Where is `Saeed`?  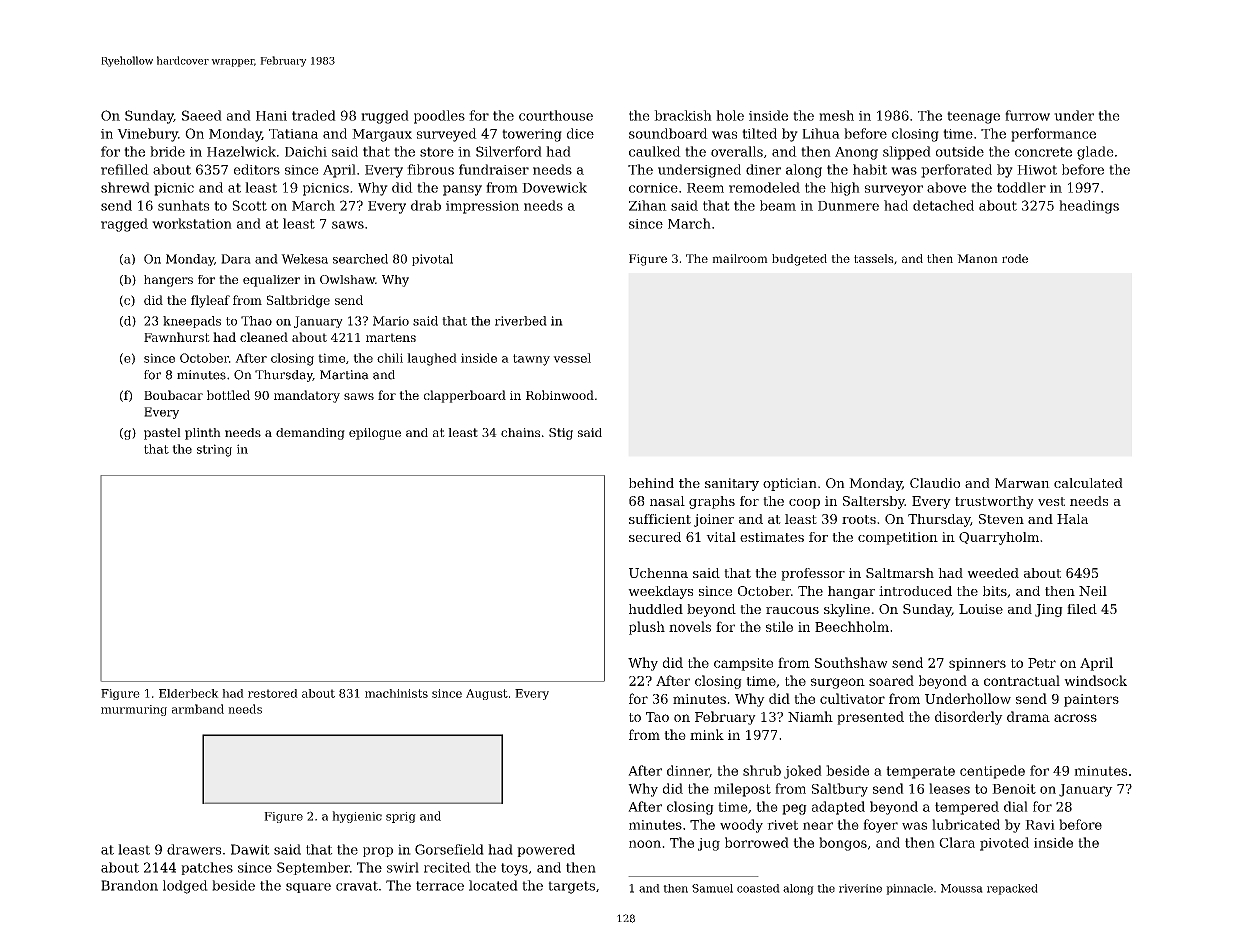
Saeed is located at coordinates (202, 115).
